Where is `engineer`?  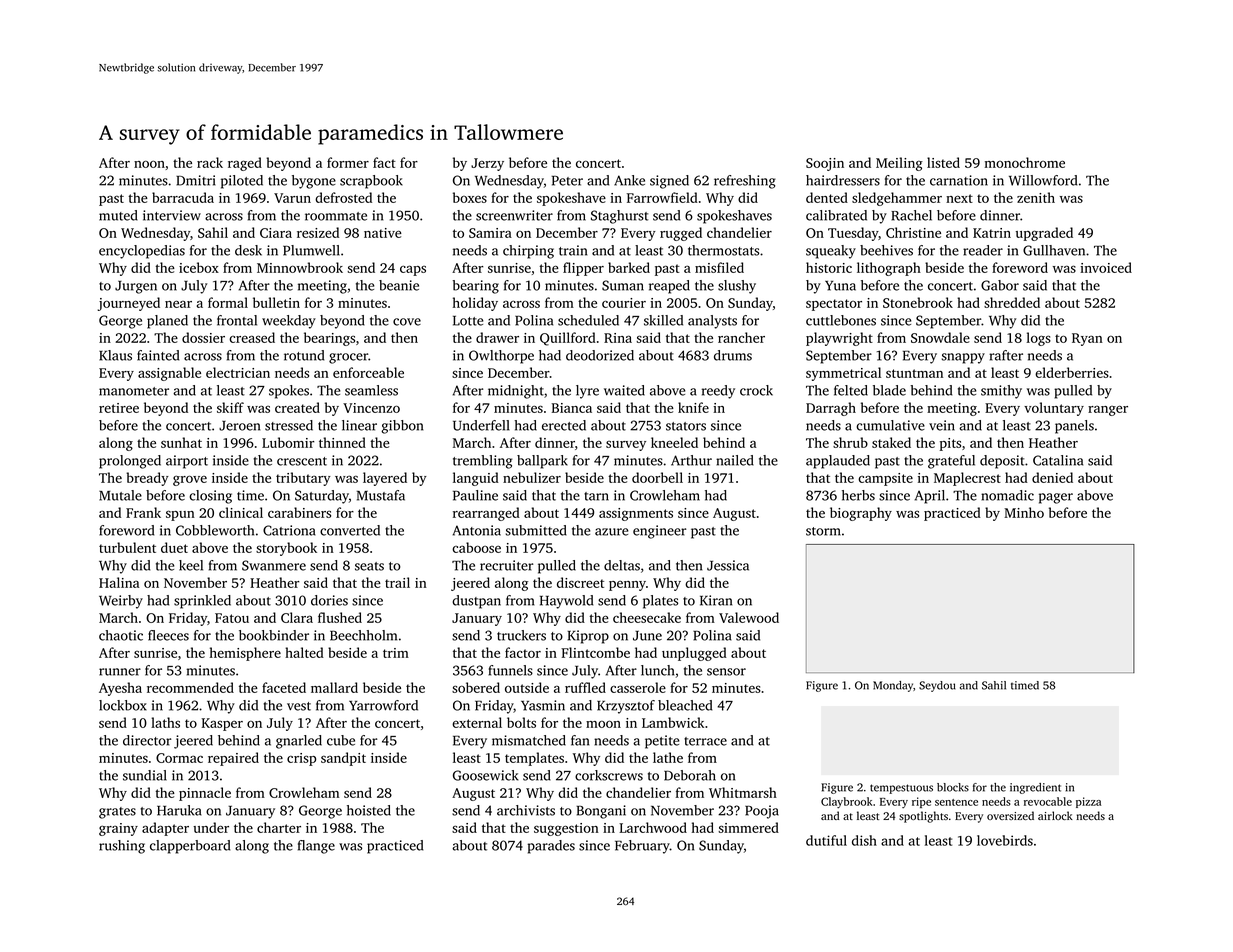
engineer is located at coordinates (660, 532).
